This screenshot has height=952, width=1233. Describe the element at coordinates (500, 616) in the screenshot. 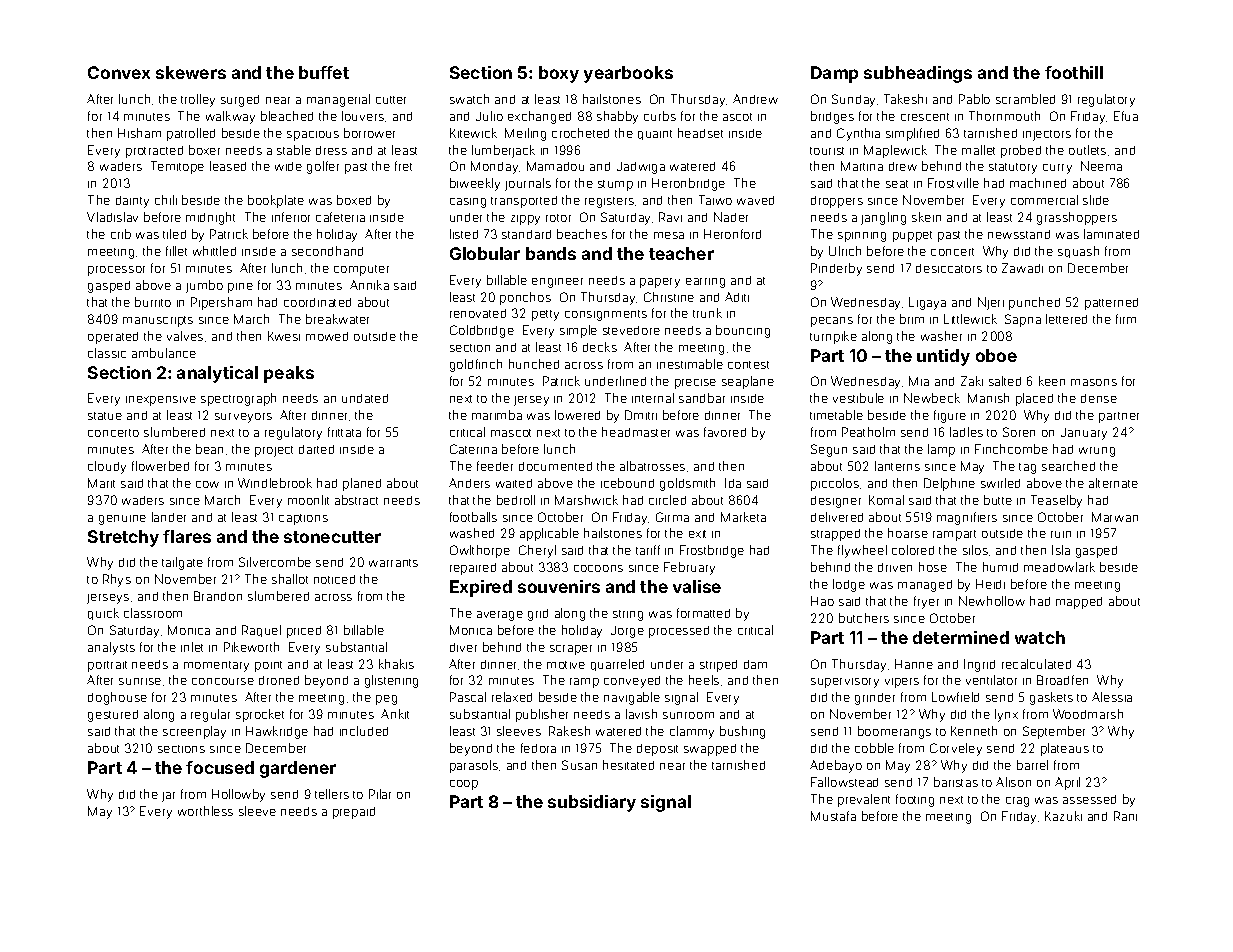

I see `average` at that location.
